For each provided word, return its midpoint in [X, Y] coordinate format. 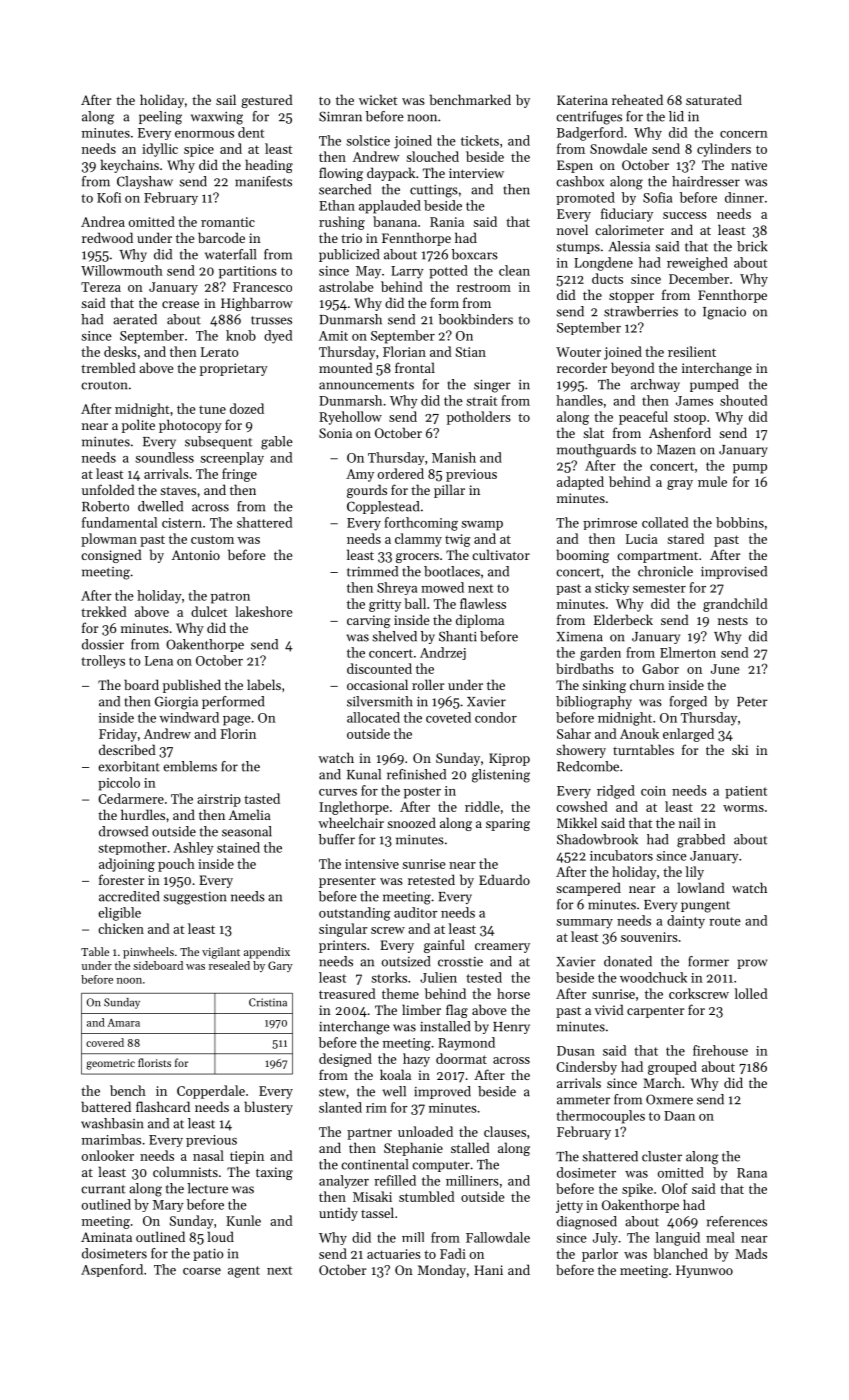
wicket [378, 99]
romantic [228, 222]
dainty [686, 922]
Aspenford [112, 1270]
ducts [607, 278]
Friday [118, 735]
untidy [338, 1214]
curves [338, 792]
